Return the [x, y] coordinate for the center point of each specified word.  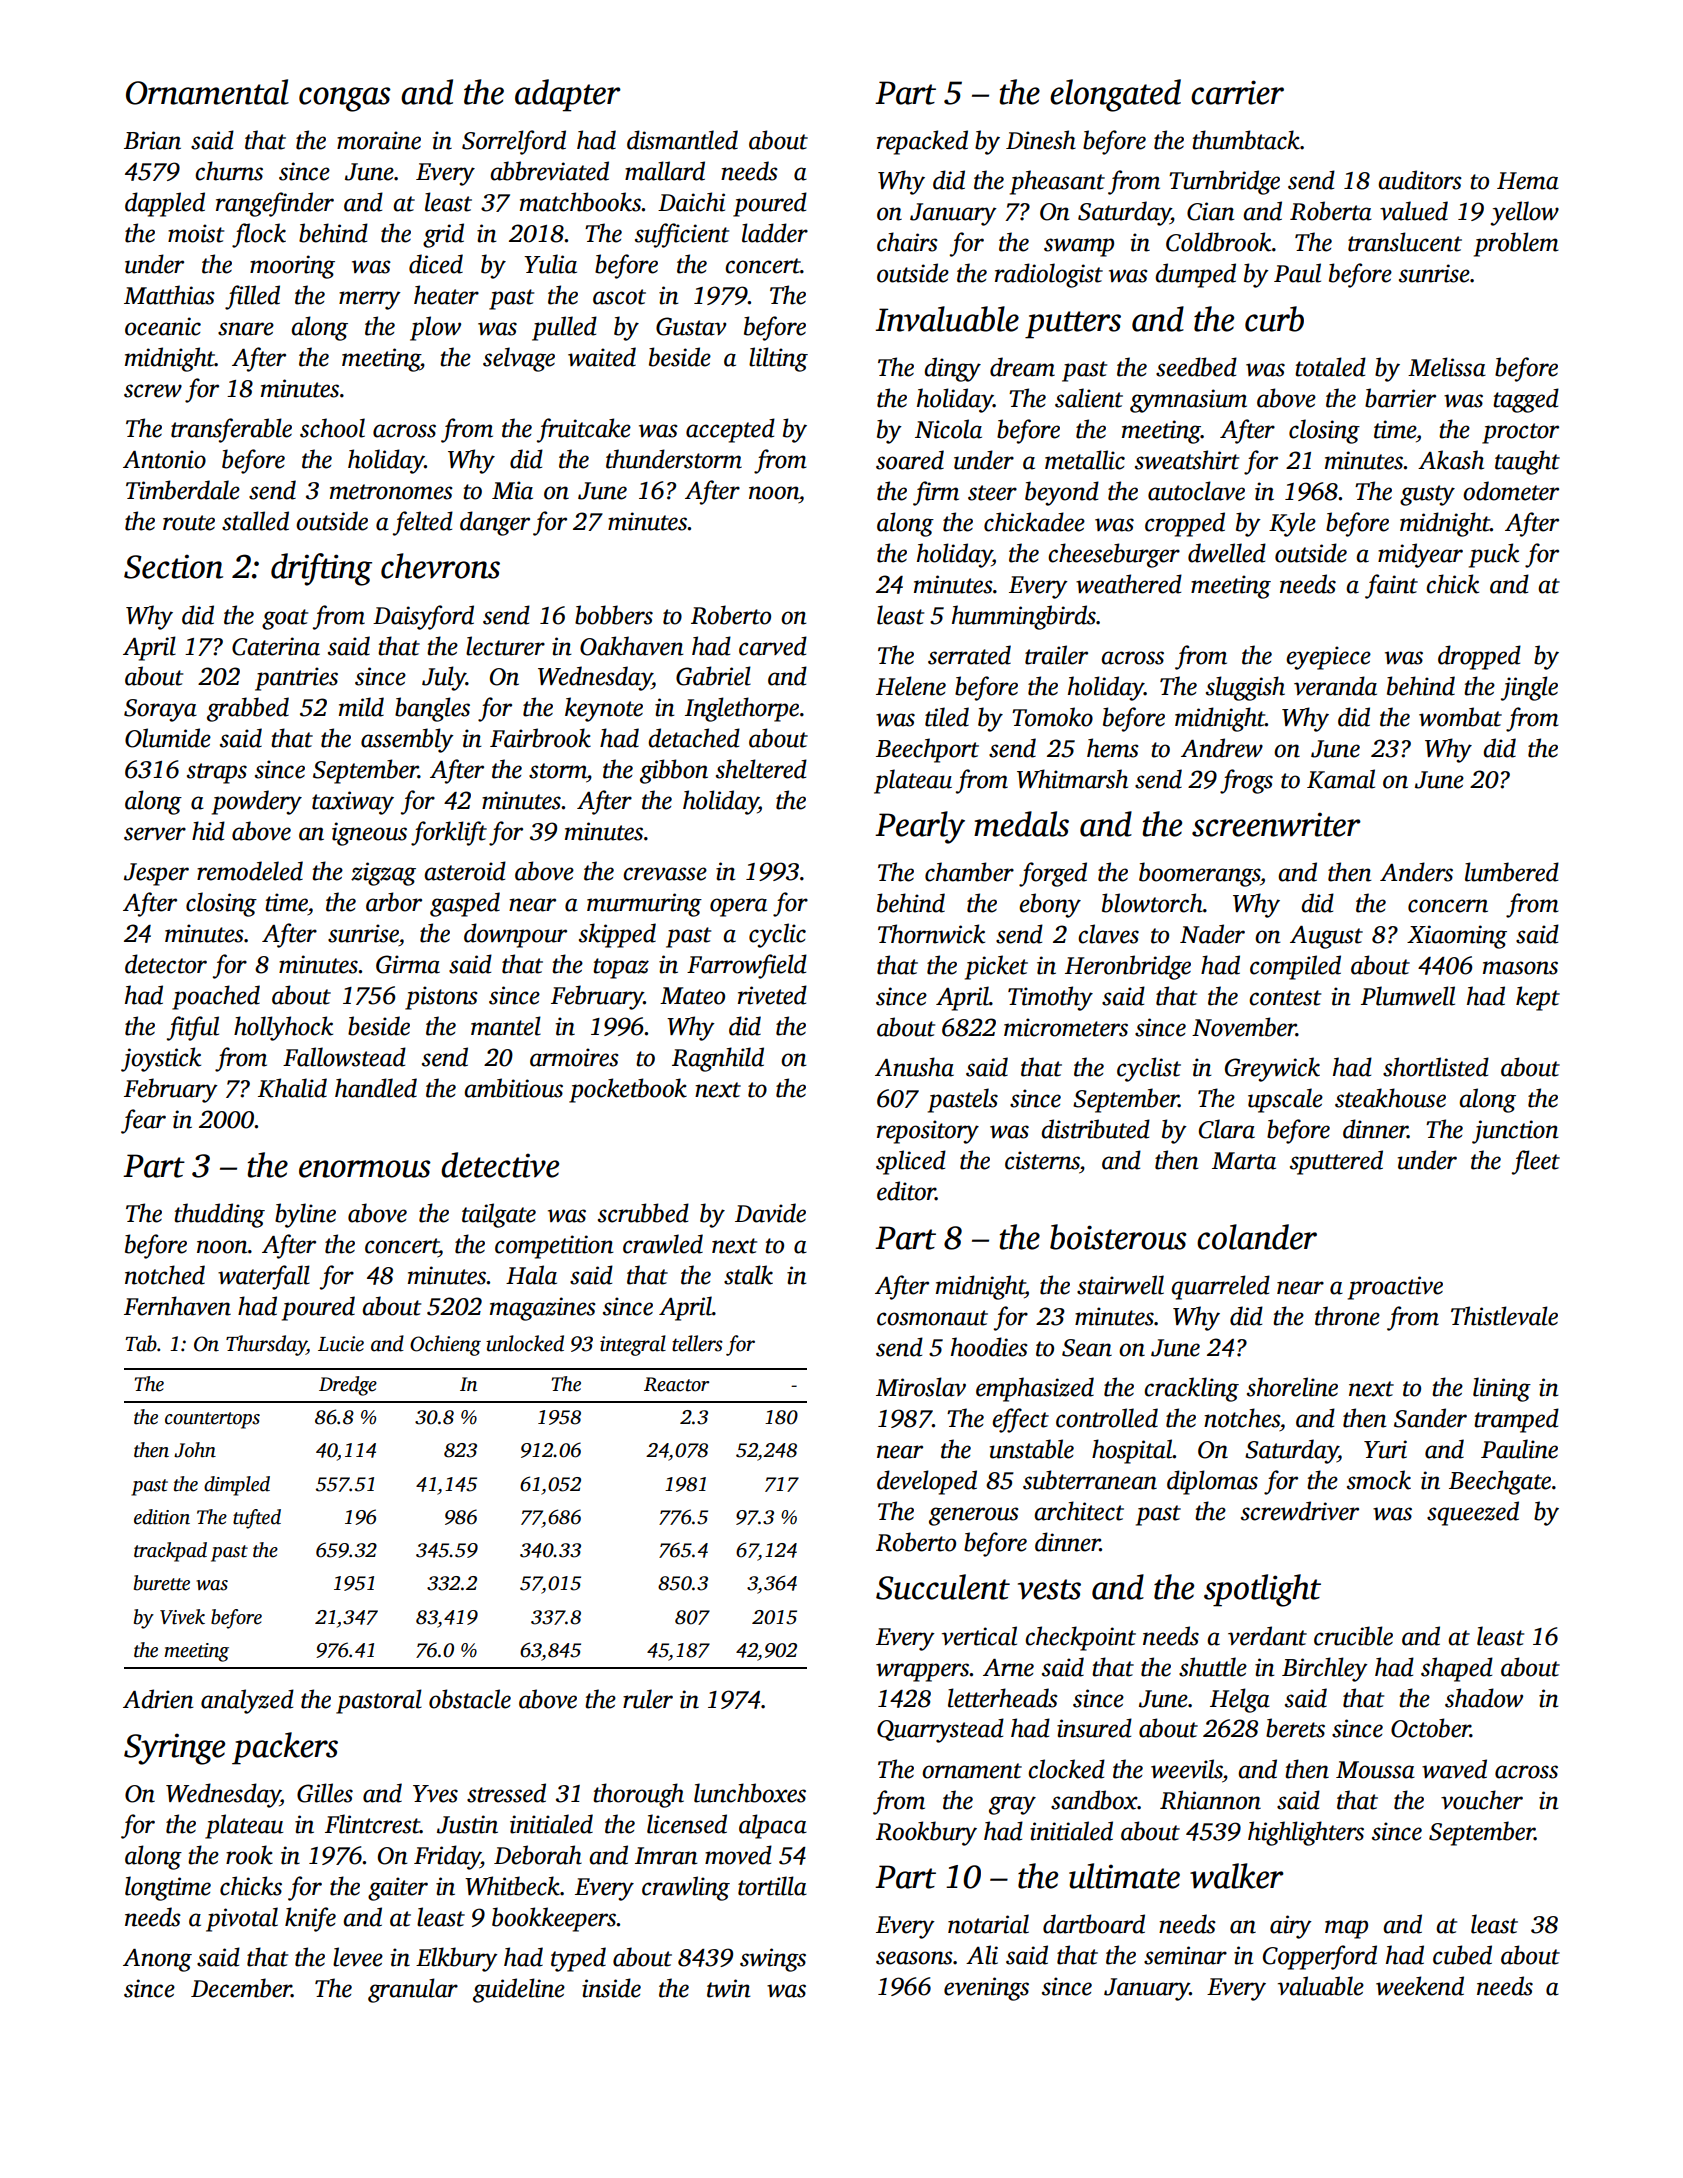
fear [143, 1121]
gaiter [398, 1889]
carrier [1237, 92]
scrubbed [643, 1213]
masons [1520, 968]
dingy [952, 369]
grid [443, 235]
